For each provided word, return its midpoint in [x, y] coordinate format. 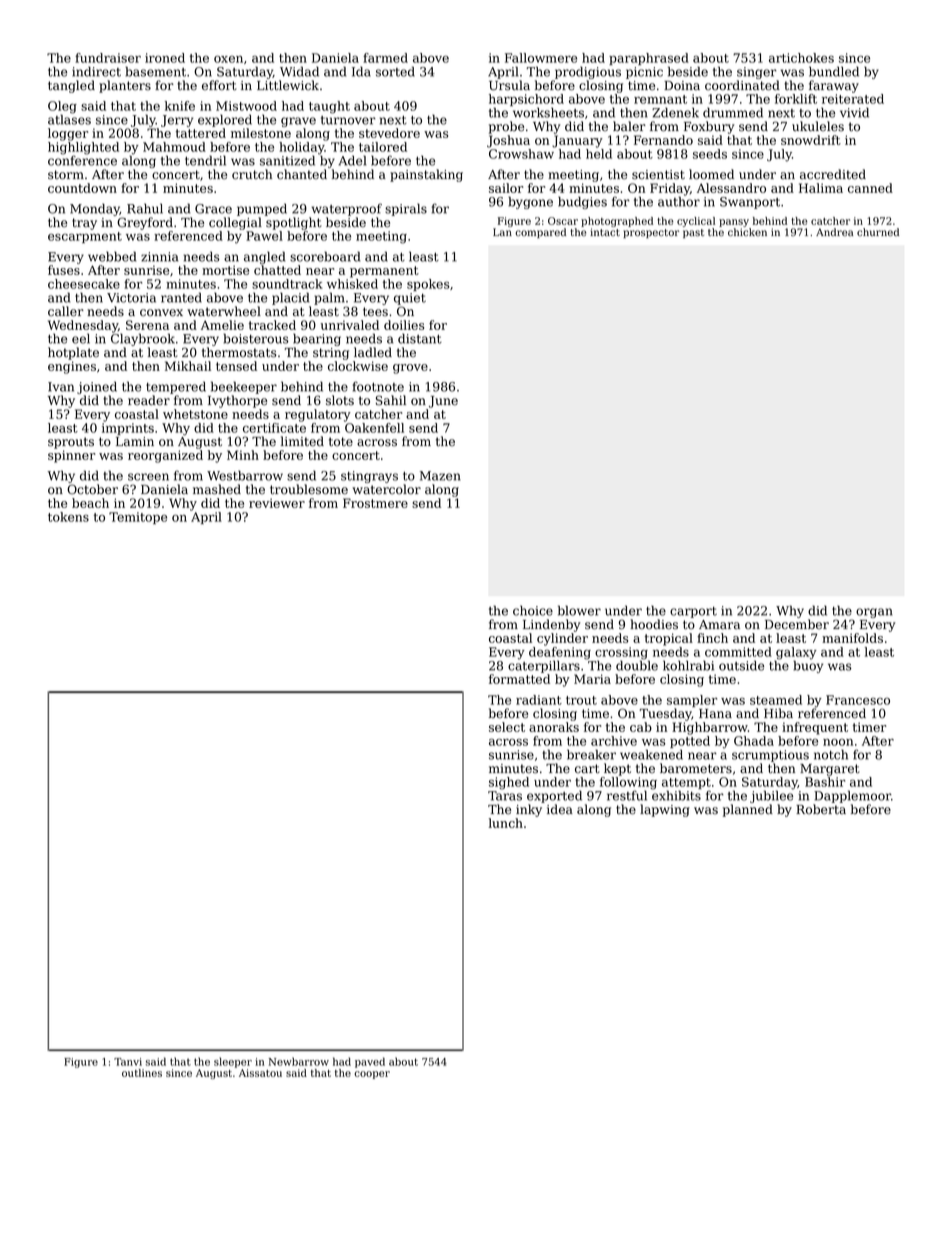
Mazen [440, 476]
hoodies [654, 624]
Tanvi [128, 1062]
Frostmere [375, 503]
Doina [682, 86]
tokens [68, 517]
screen [148, 477]
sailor [506, 188]
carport [693, 612]
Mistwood [246, 106]
